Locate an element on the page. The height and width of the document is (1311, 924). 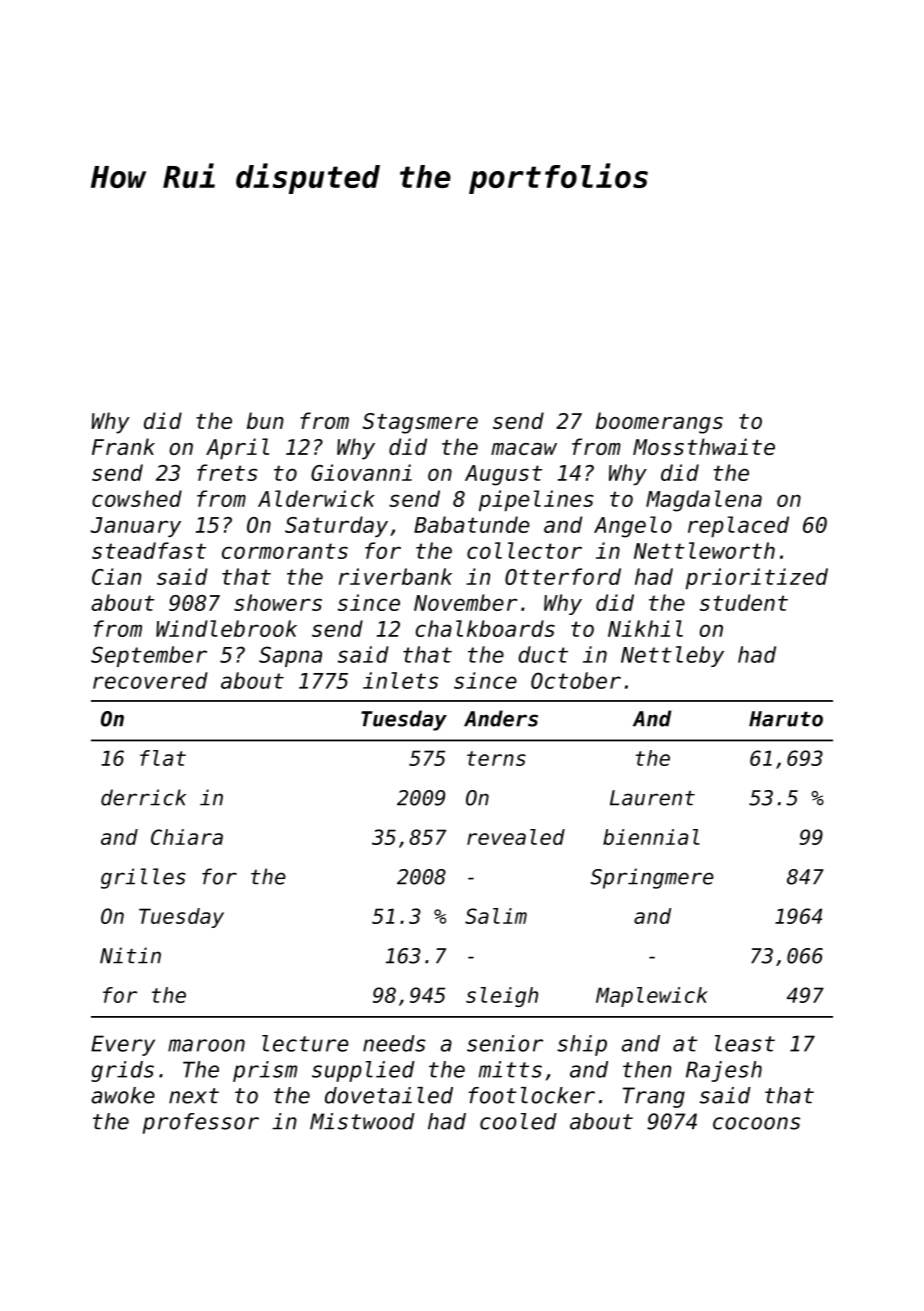
then is located at coordinates (647, 1069).
